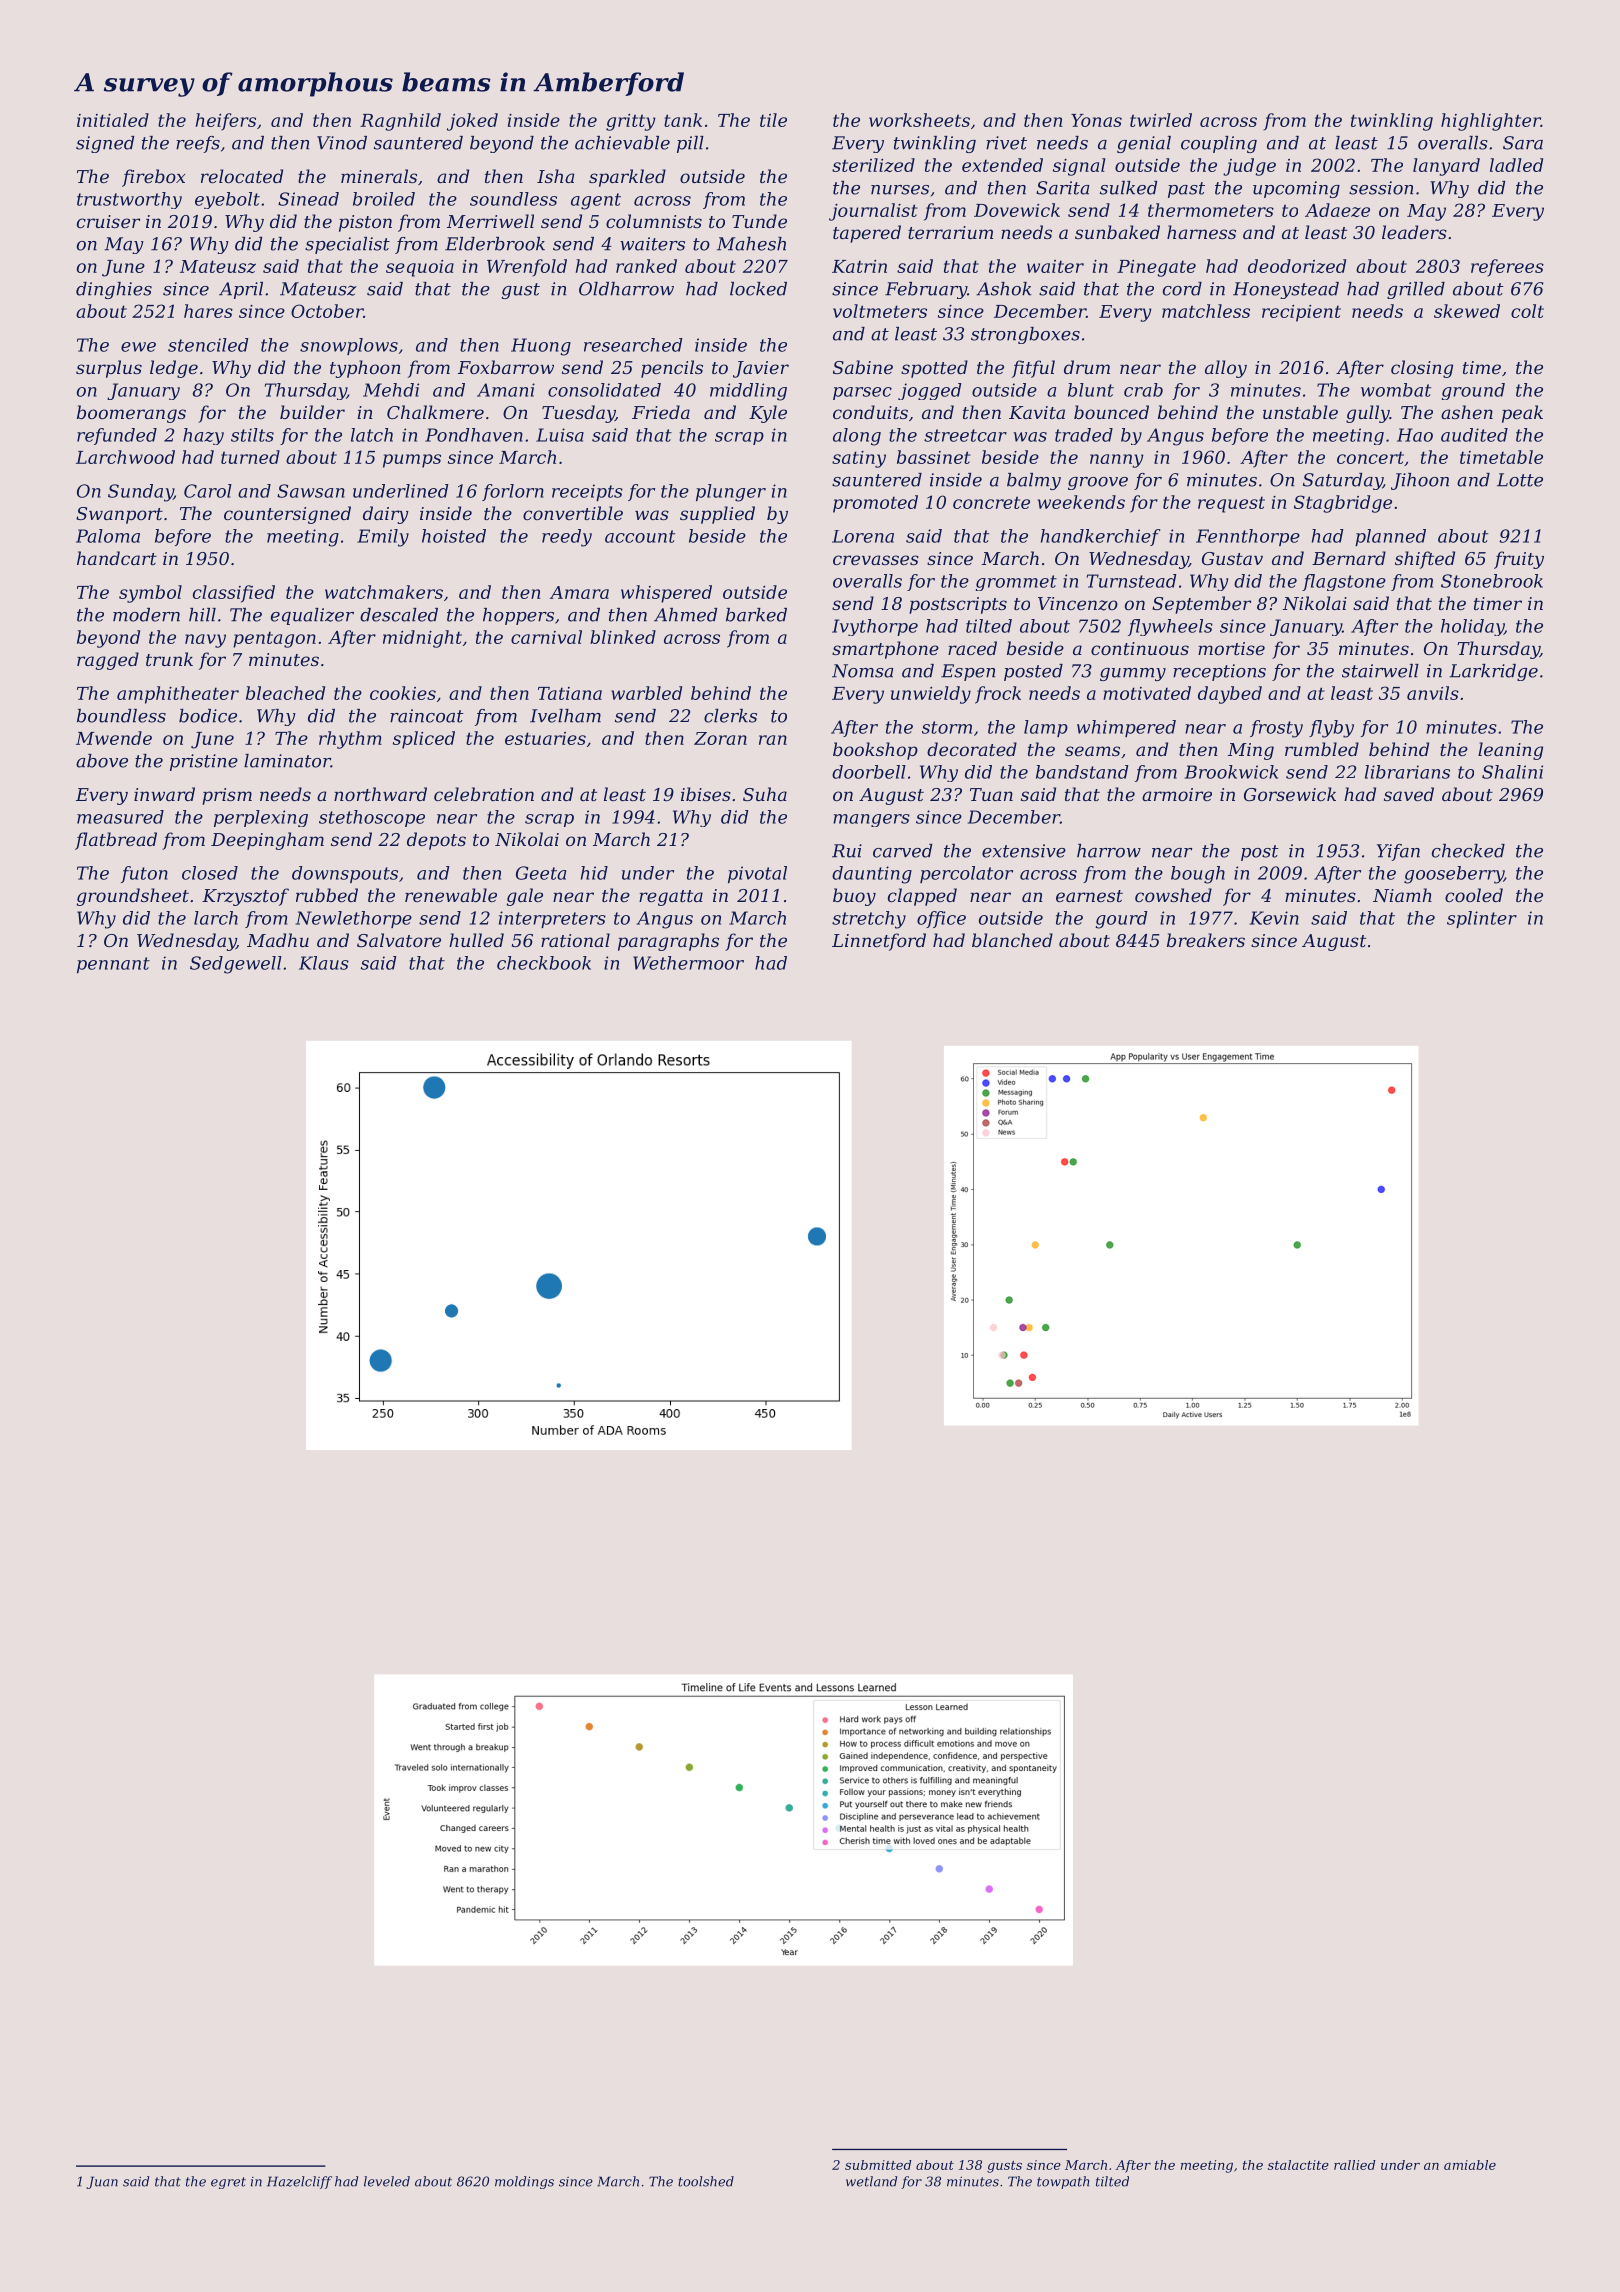 The width and height of the screenshot is (1620, 2292). Describe the element at coordinates (1206, 940) in the screenshot. I see `breakers` at that location.
